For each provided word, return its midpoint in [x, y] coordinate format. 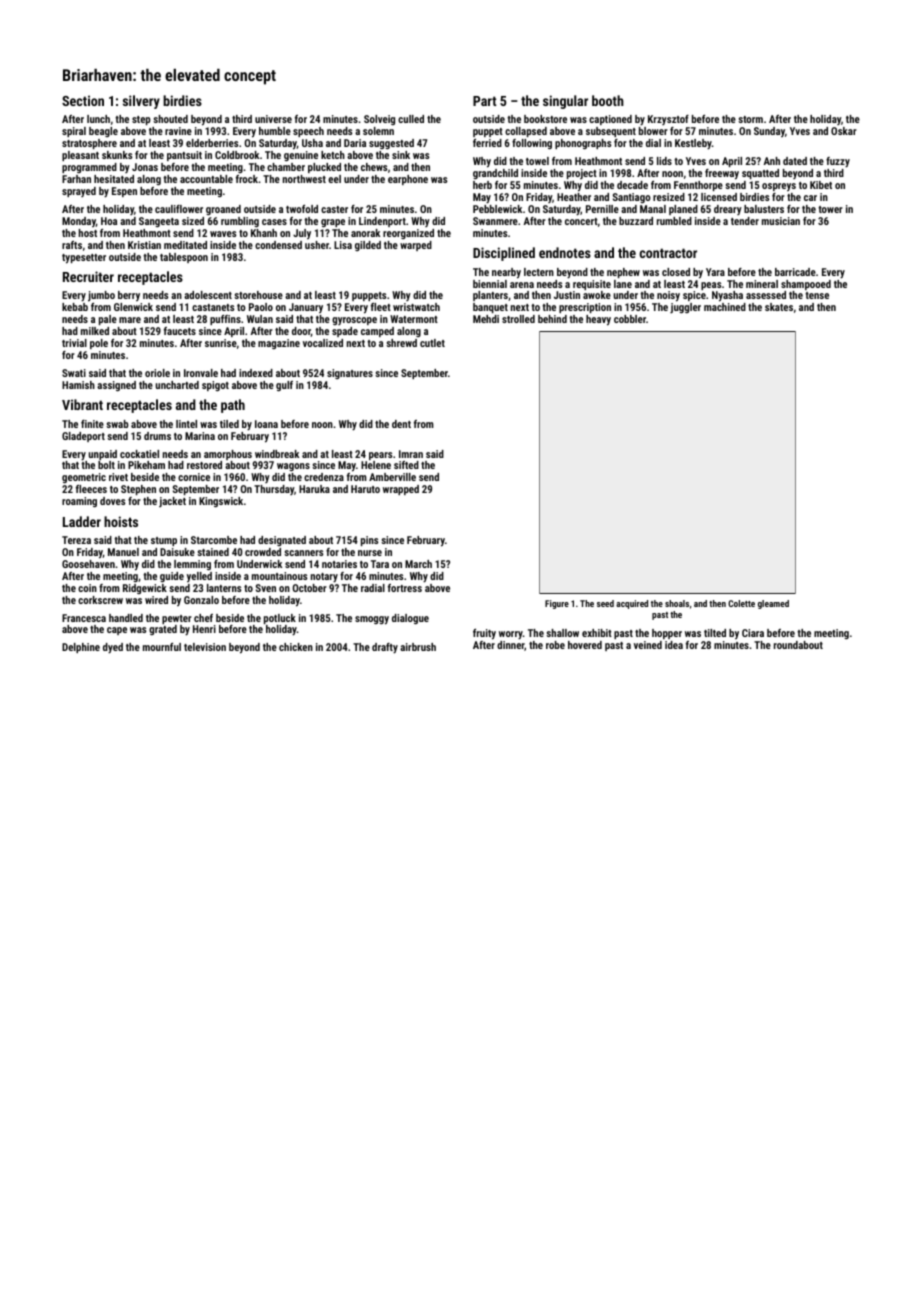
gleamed [773, 604]
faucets [180, 331]
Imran [411, 454]
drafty [385, 648]
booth [608, 100]
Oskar [844, 131]
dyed [113, 648]
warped [416, 246]
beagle [103, 132]
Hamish [78, 385]
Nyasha [727, 296]
